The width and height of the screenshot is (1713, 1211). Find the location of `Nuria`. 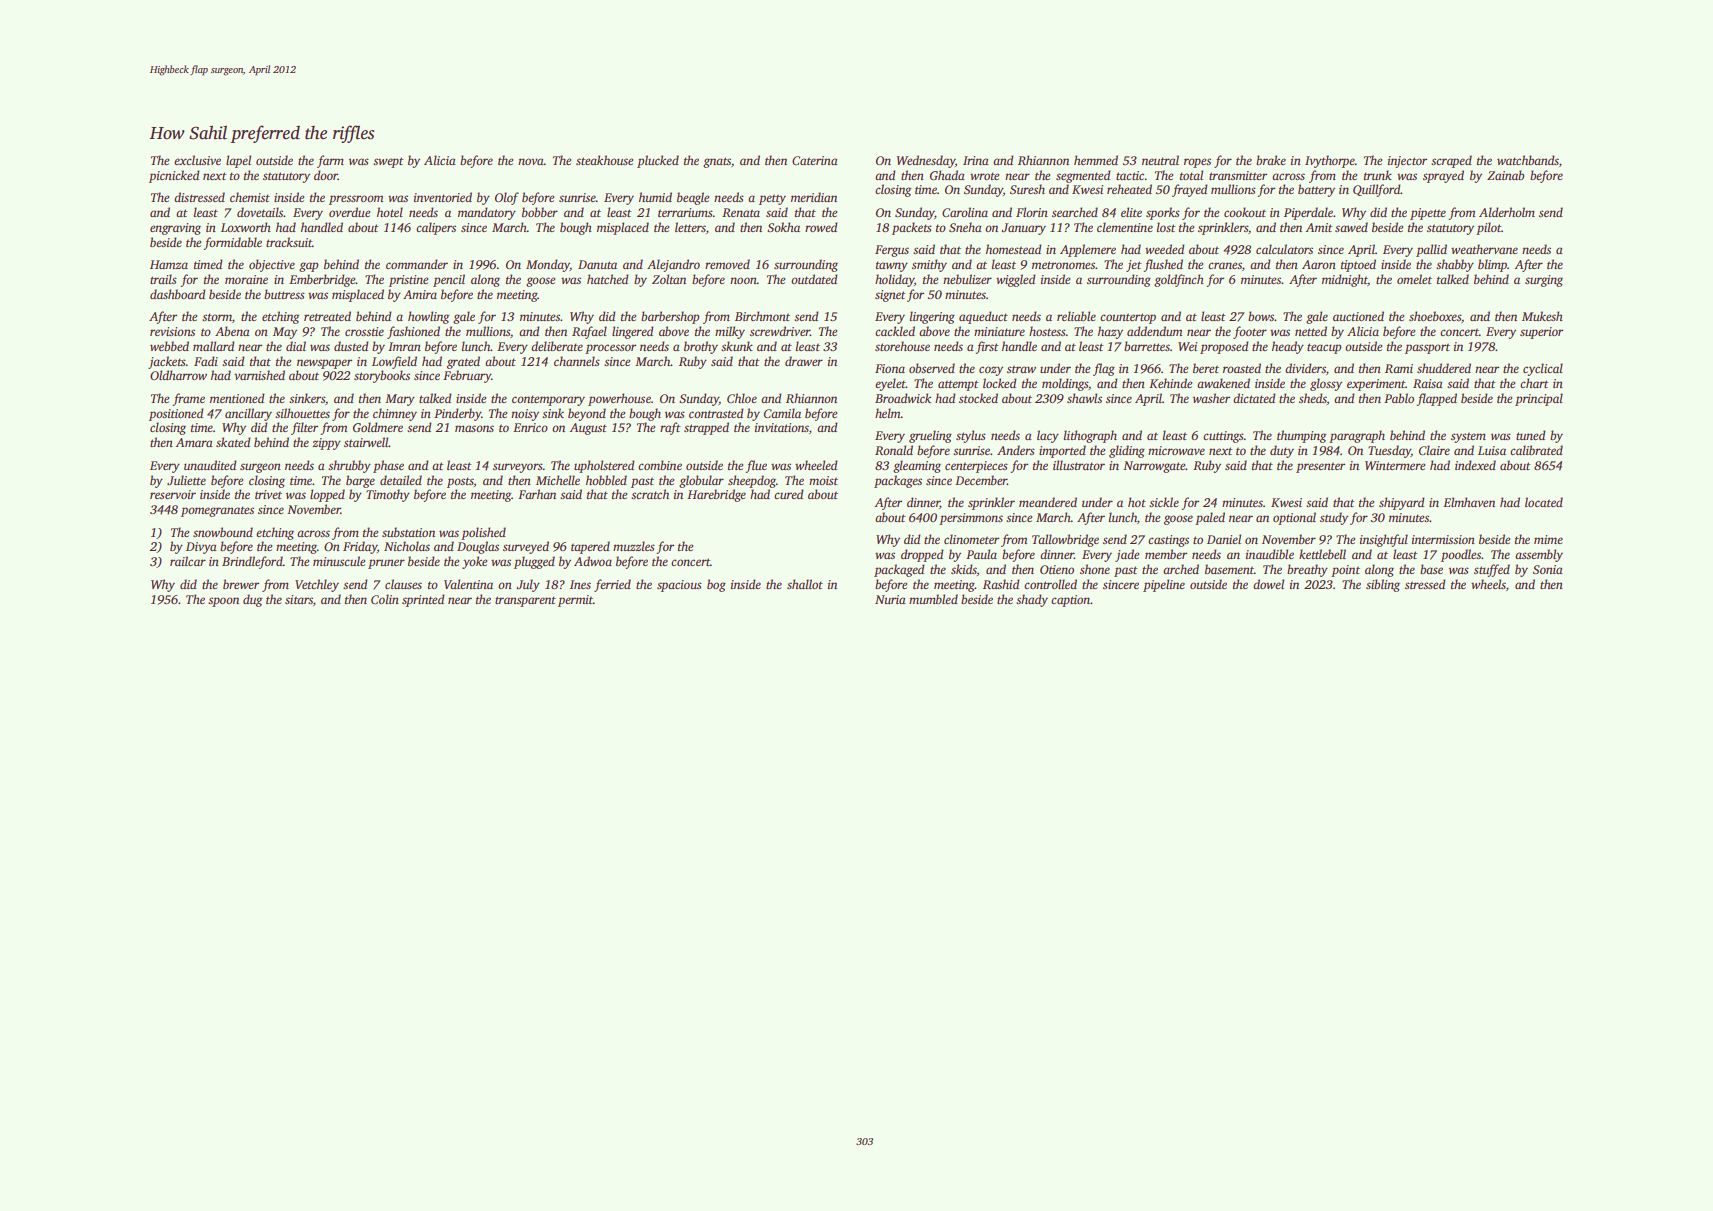

Nuria is located at coordinates (890, 599).
